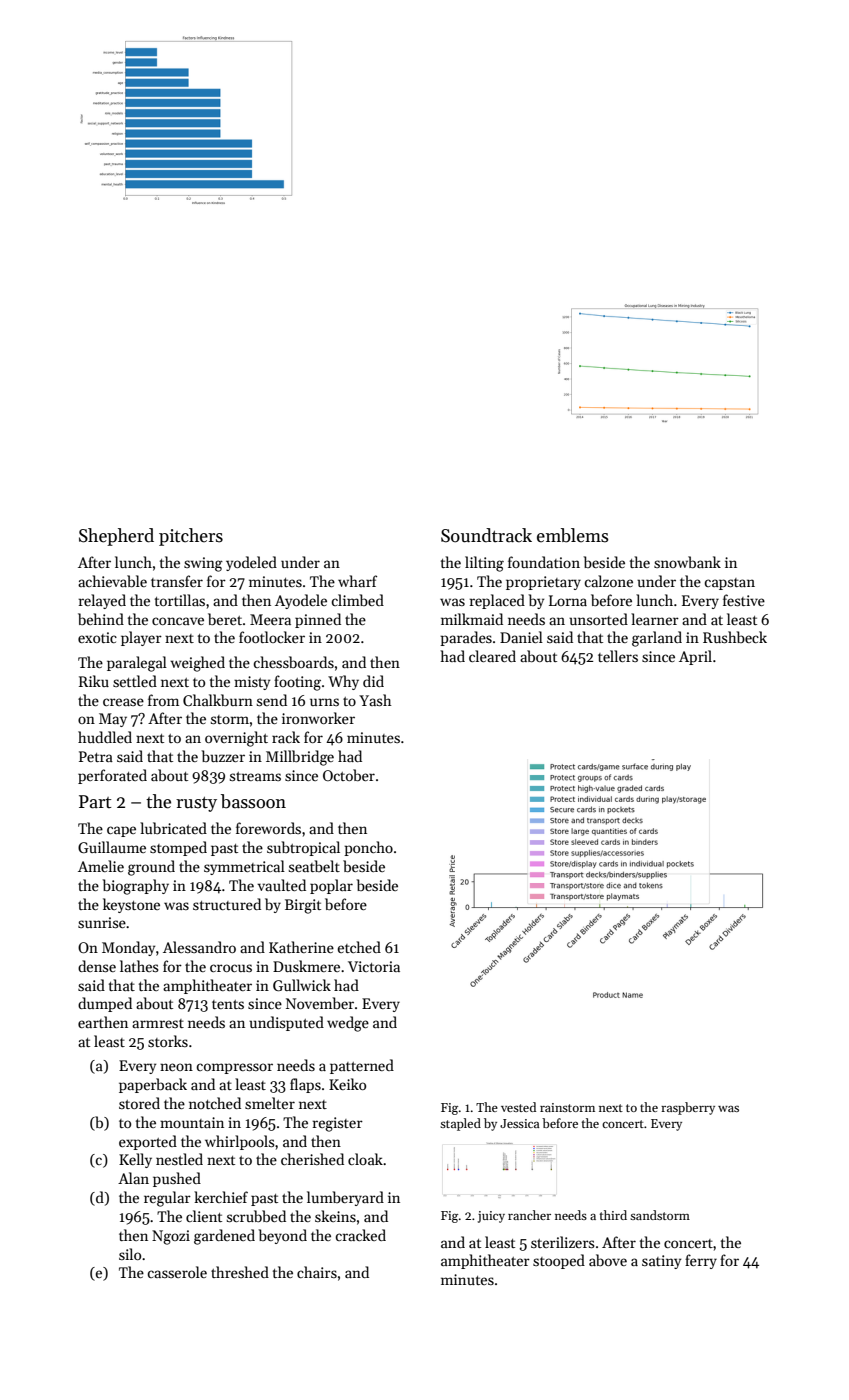  What do you see at coordinates (368, 848) in the screenshot?
I see `poncho` at bounding box center [368, 848].
